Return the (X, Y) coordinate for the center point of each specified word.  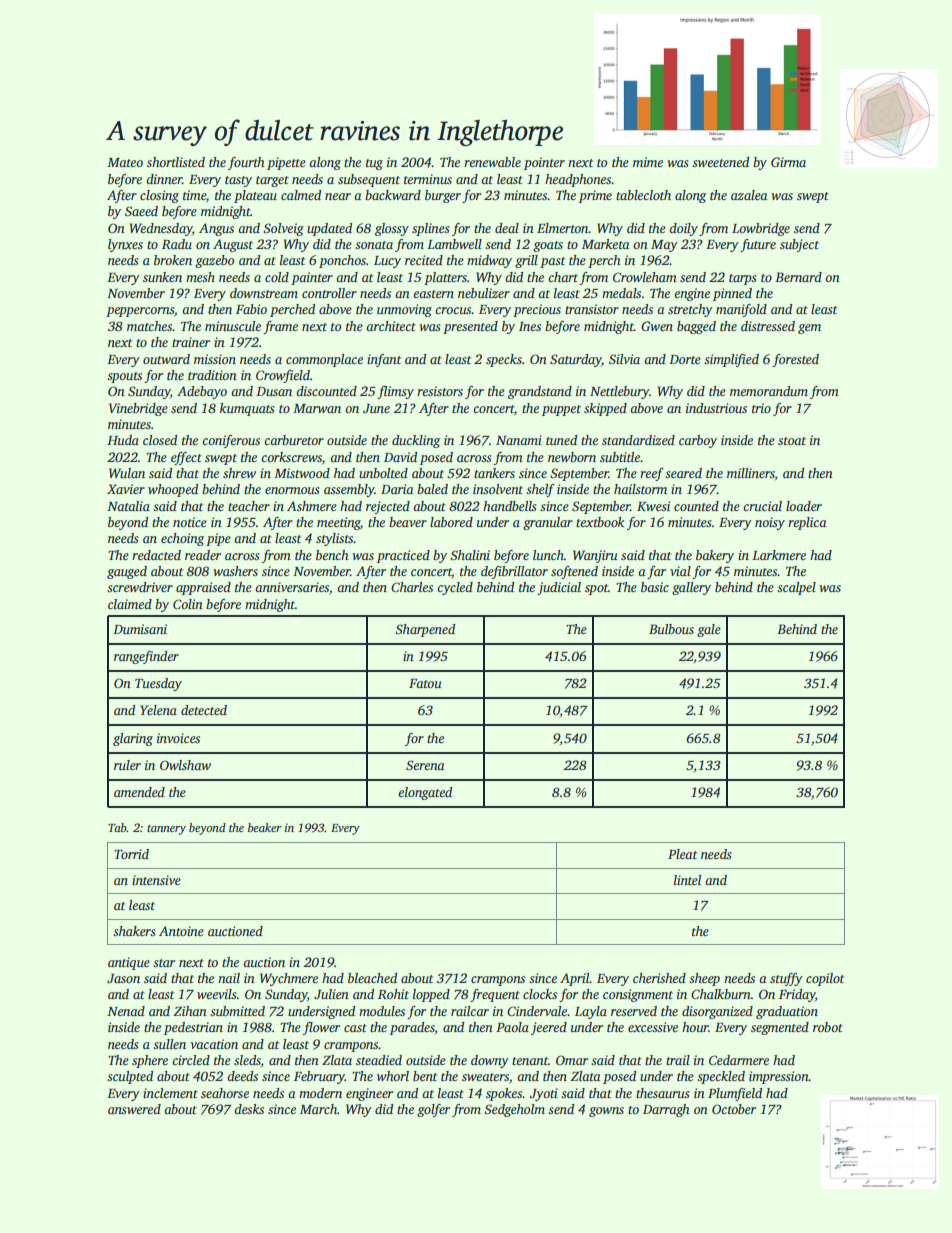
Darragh (666, 1110)
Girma (788, 162)
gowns (606, 1112)
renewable (492, 162)
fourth (246, 163)
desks (249, 1109)
